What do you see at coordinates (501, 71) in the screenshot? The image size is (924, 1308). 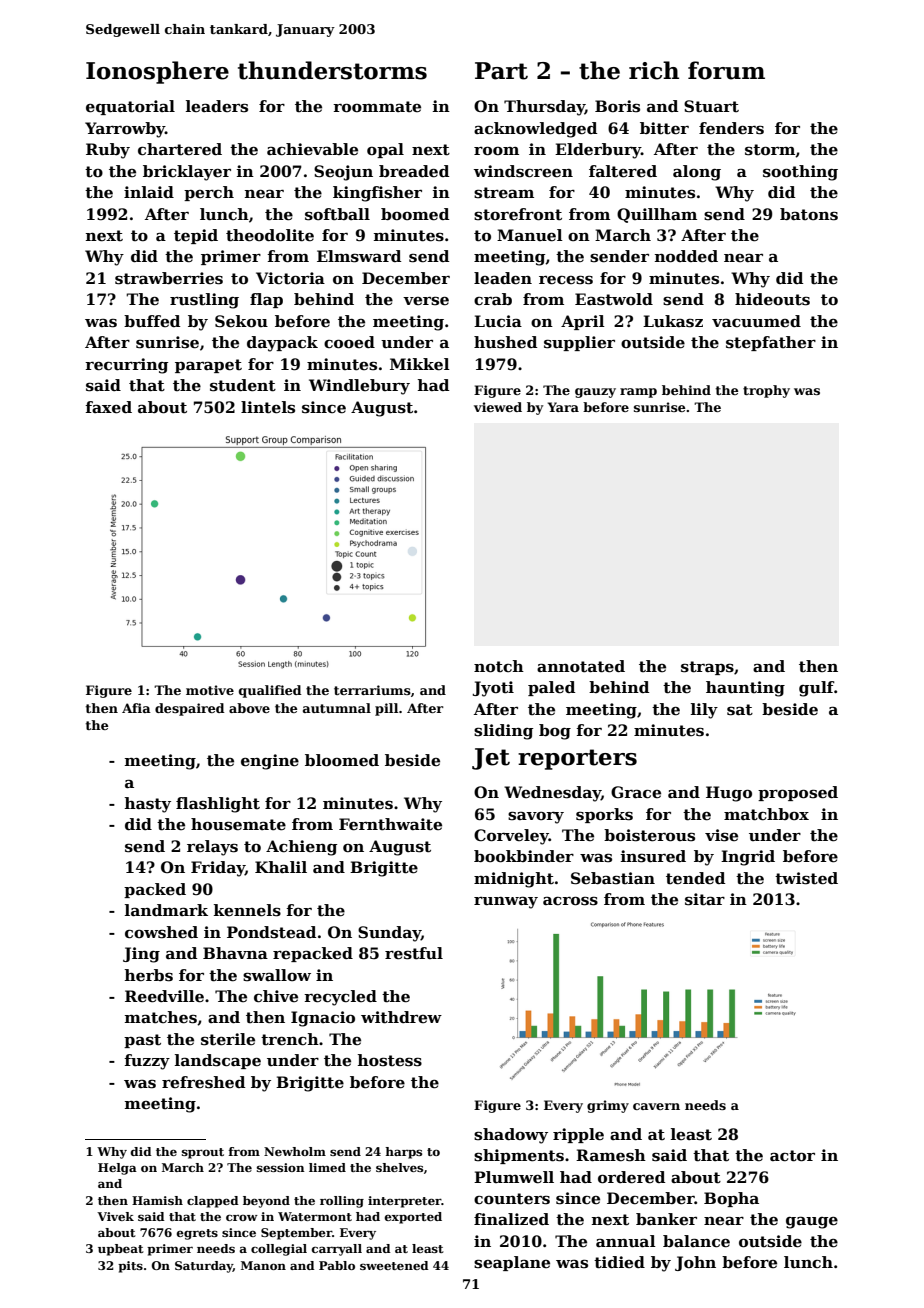 I see `Part` at bounding box center [501, 71].
